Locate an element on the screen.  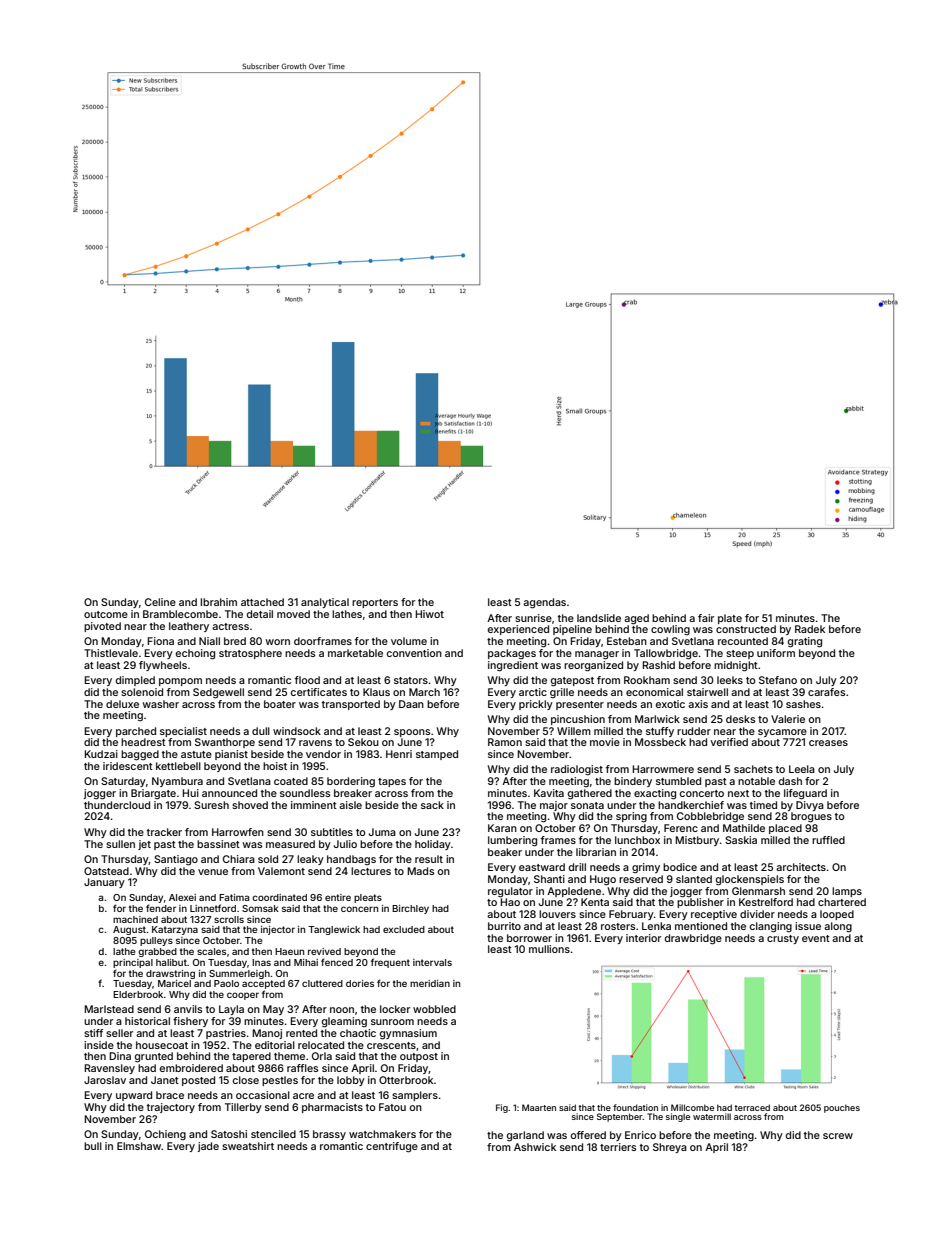
garland is located at coordinates (525, 1136).
